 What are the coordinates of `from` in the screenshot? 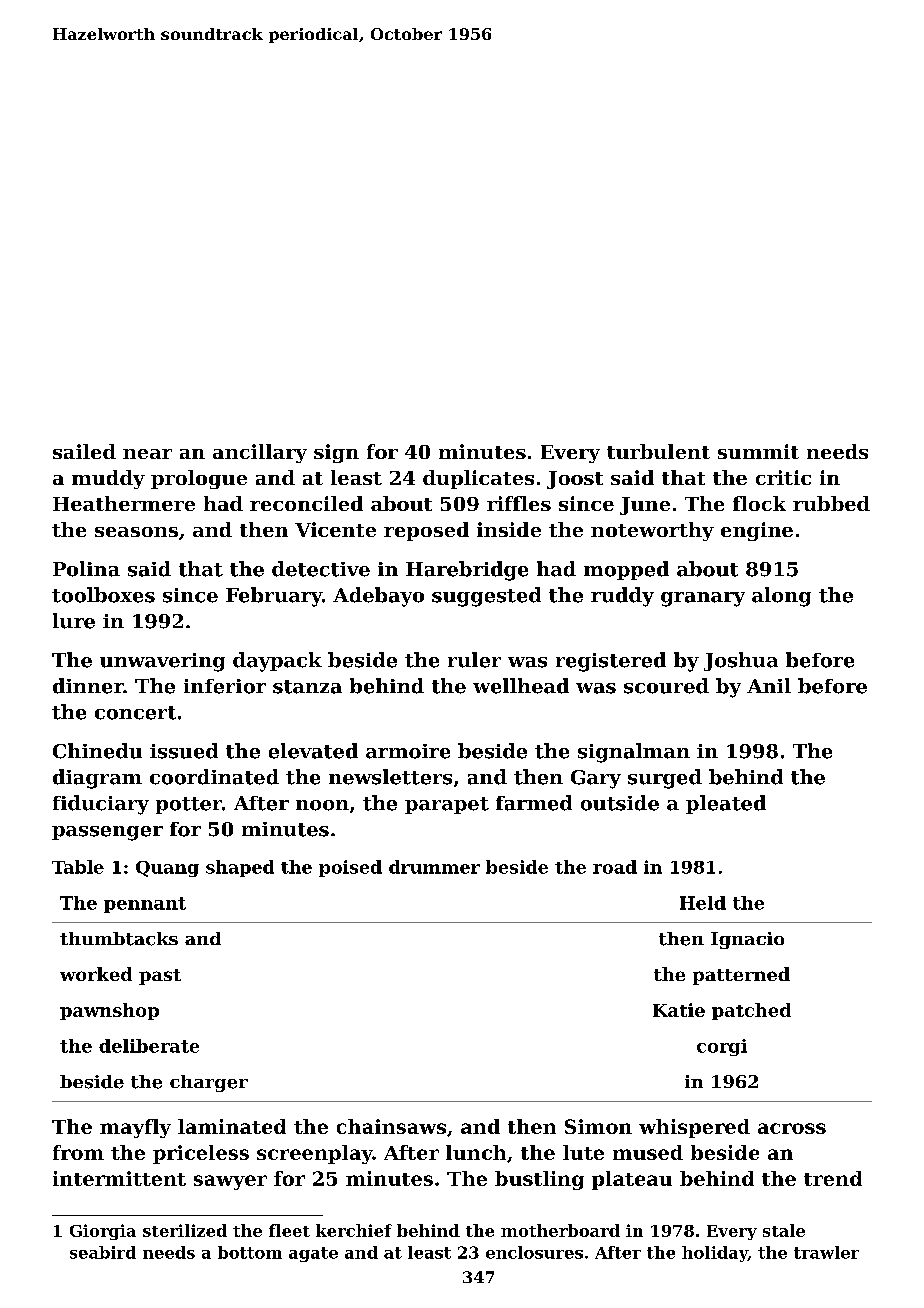 It's located at (78, 1152).
